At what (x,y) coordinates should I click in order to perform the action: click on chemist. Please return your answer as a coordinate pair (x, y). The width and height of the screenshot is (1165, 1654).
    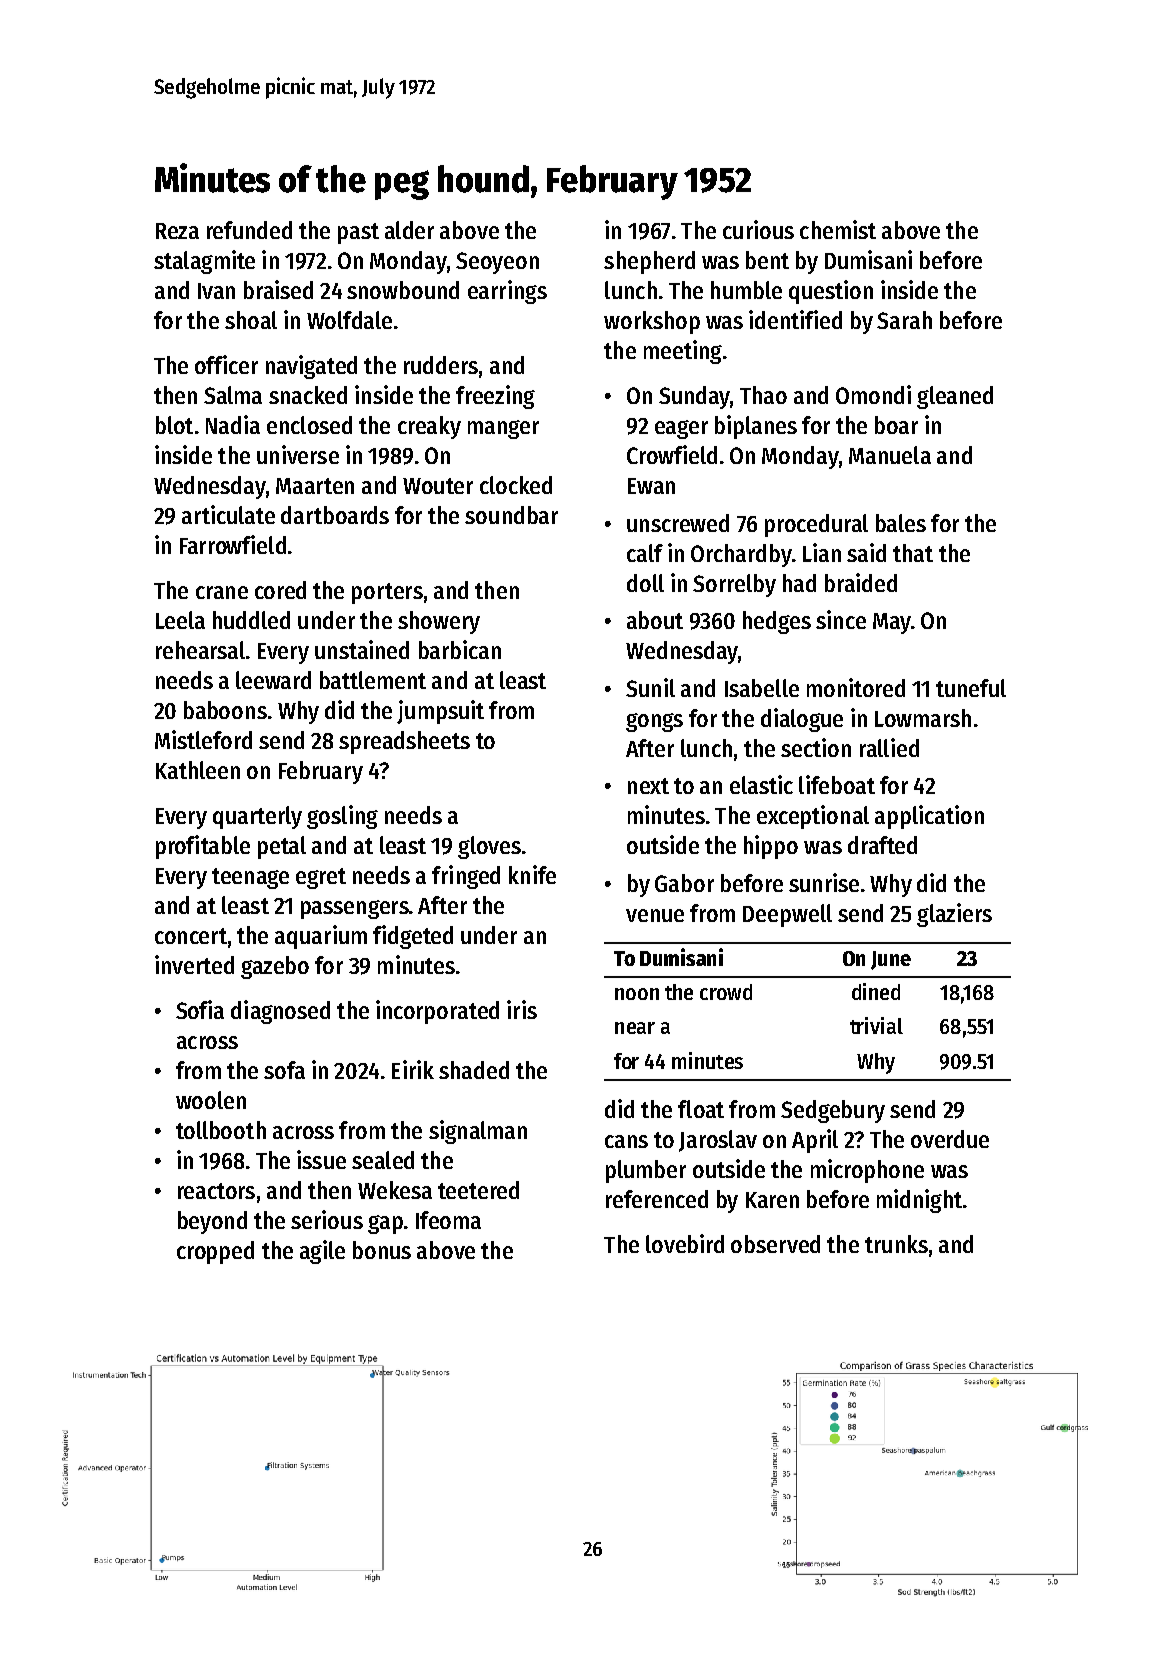
    Looking at the image, I should click on (838, 229).
